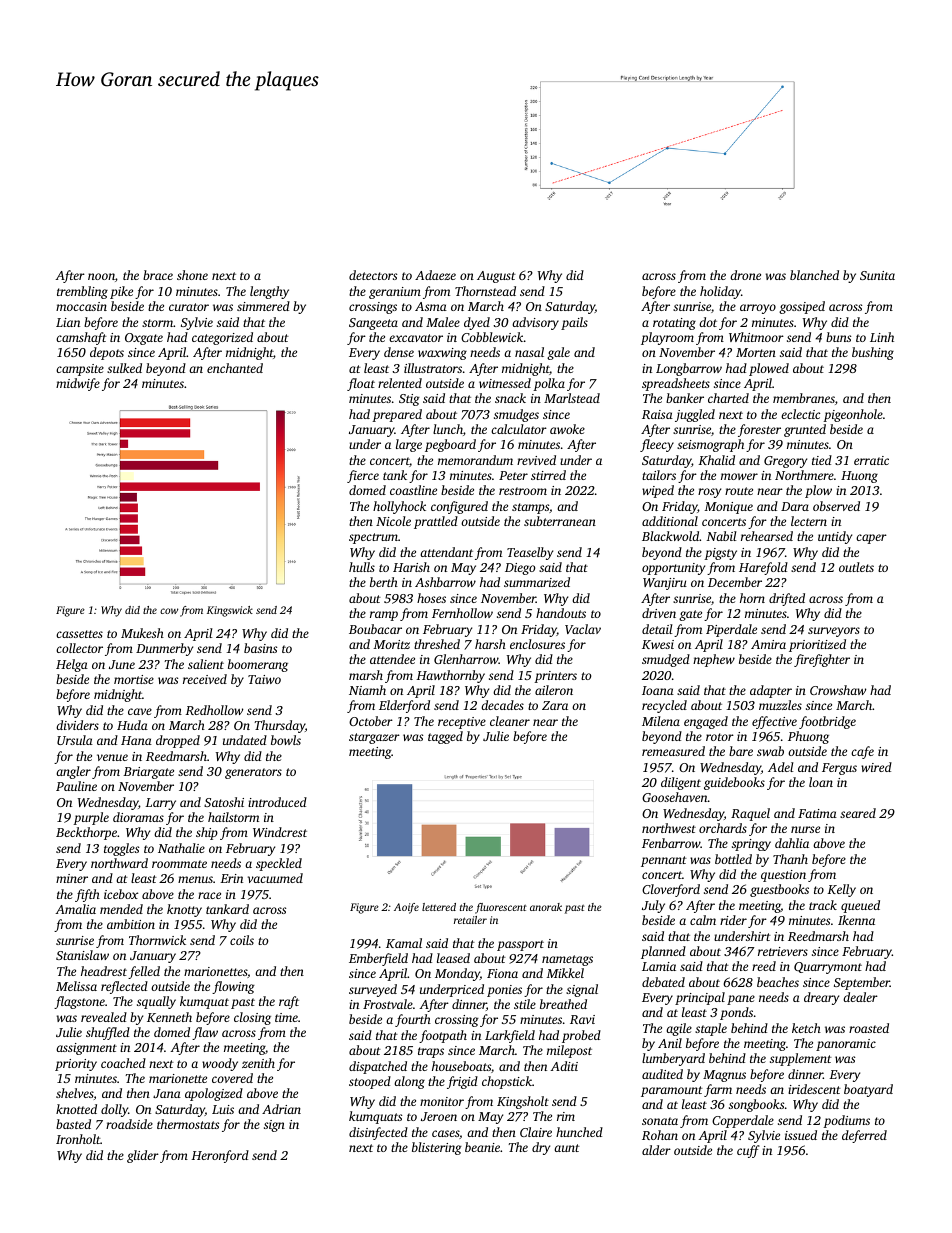  Describe the element at coordinates (871, 460) in the screenshot. I see `erratic` at that location.
